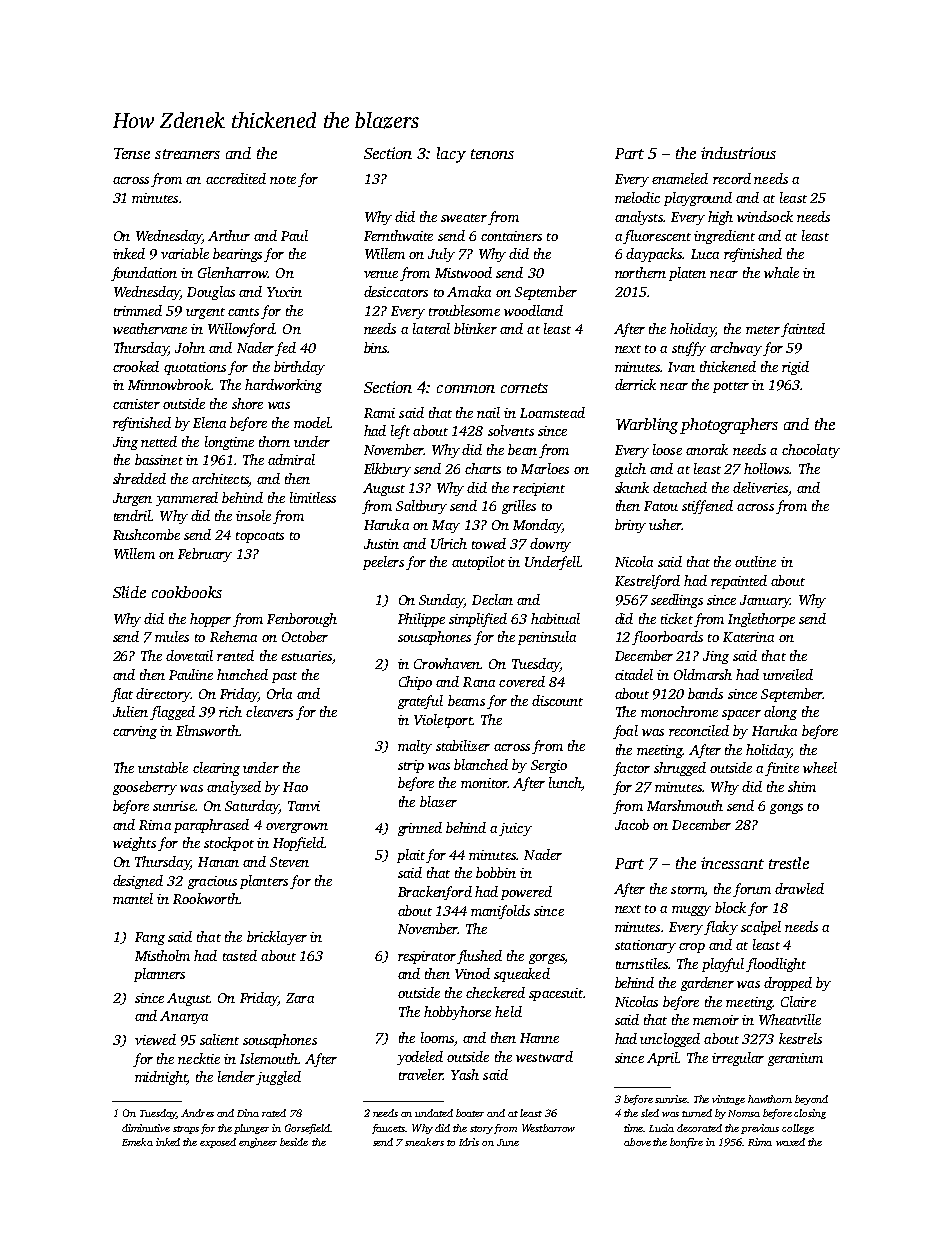  What do you see at coordinates (522, 681) in the image?
I see `covered` at bounding box center [522, 681].
